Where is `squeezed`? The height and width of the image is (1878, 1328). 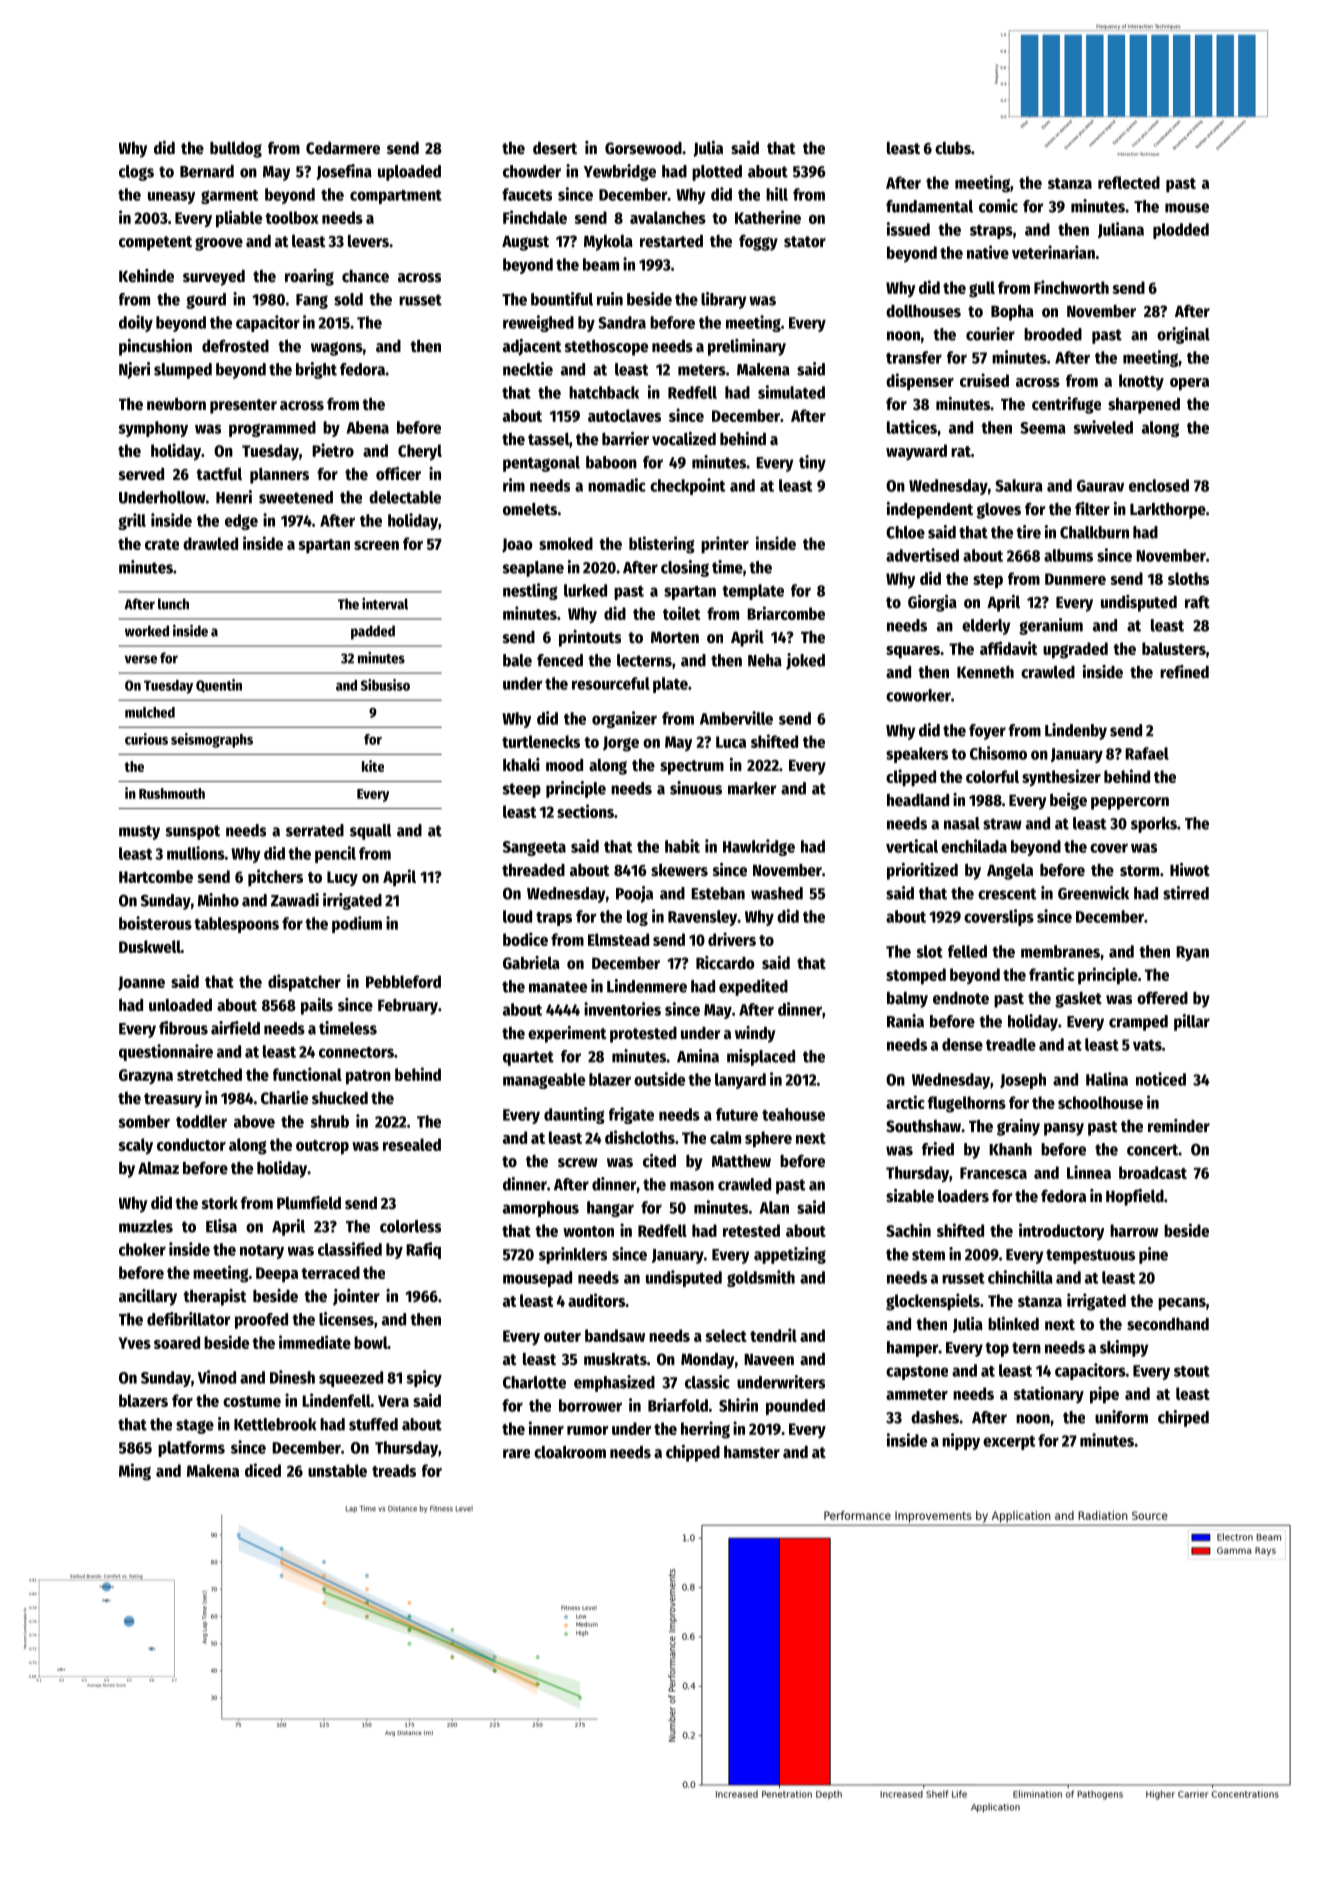 squeezed is located at coordinates (351, 1379).
